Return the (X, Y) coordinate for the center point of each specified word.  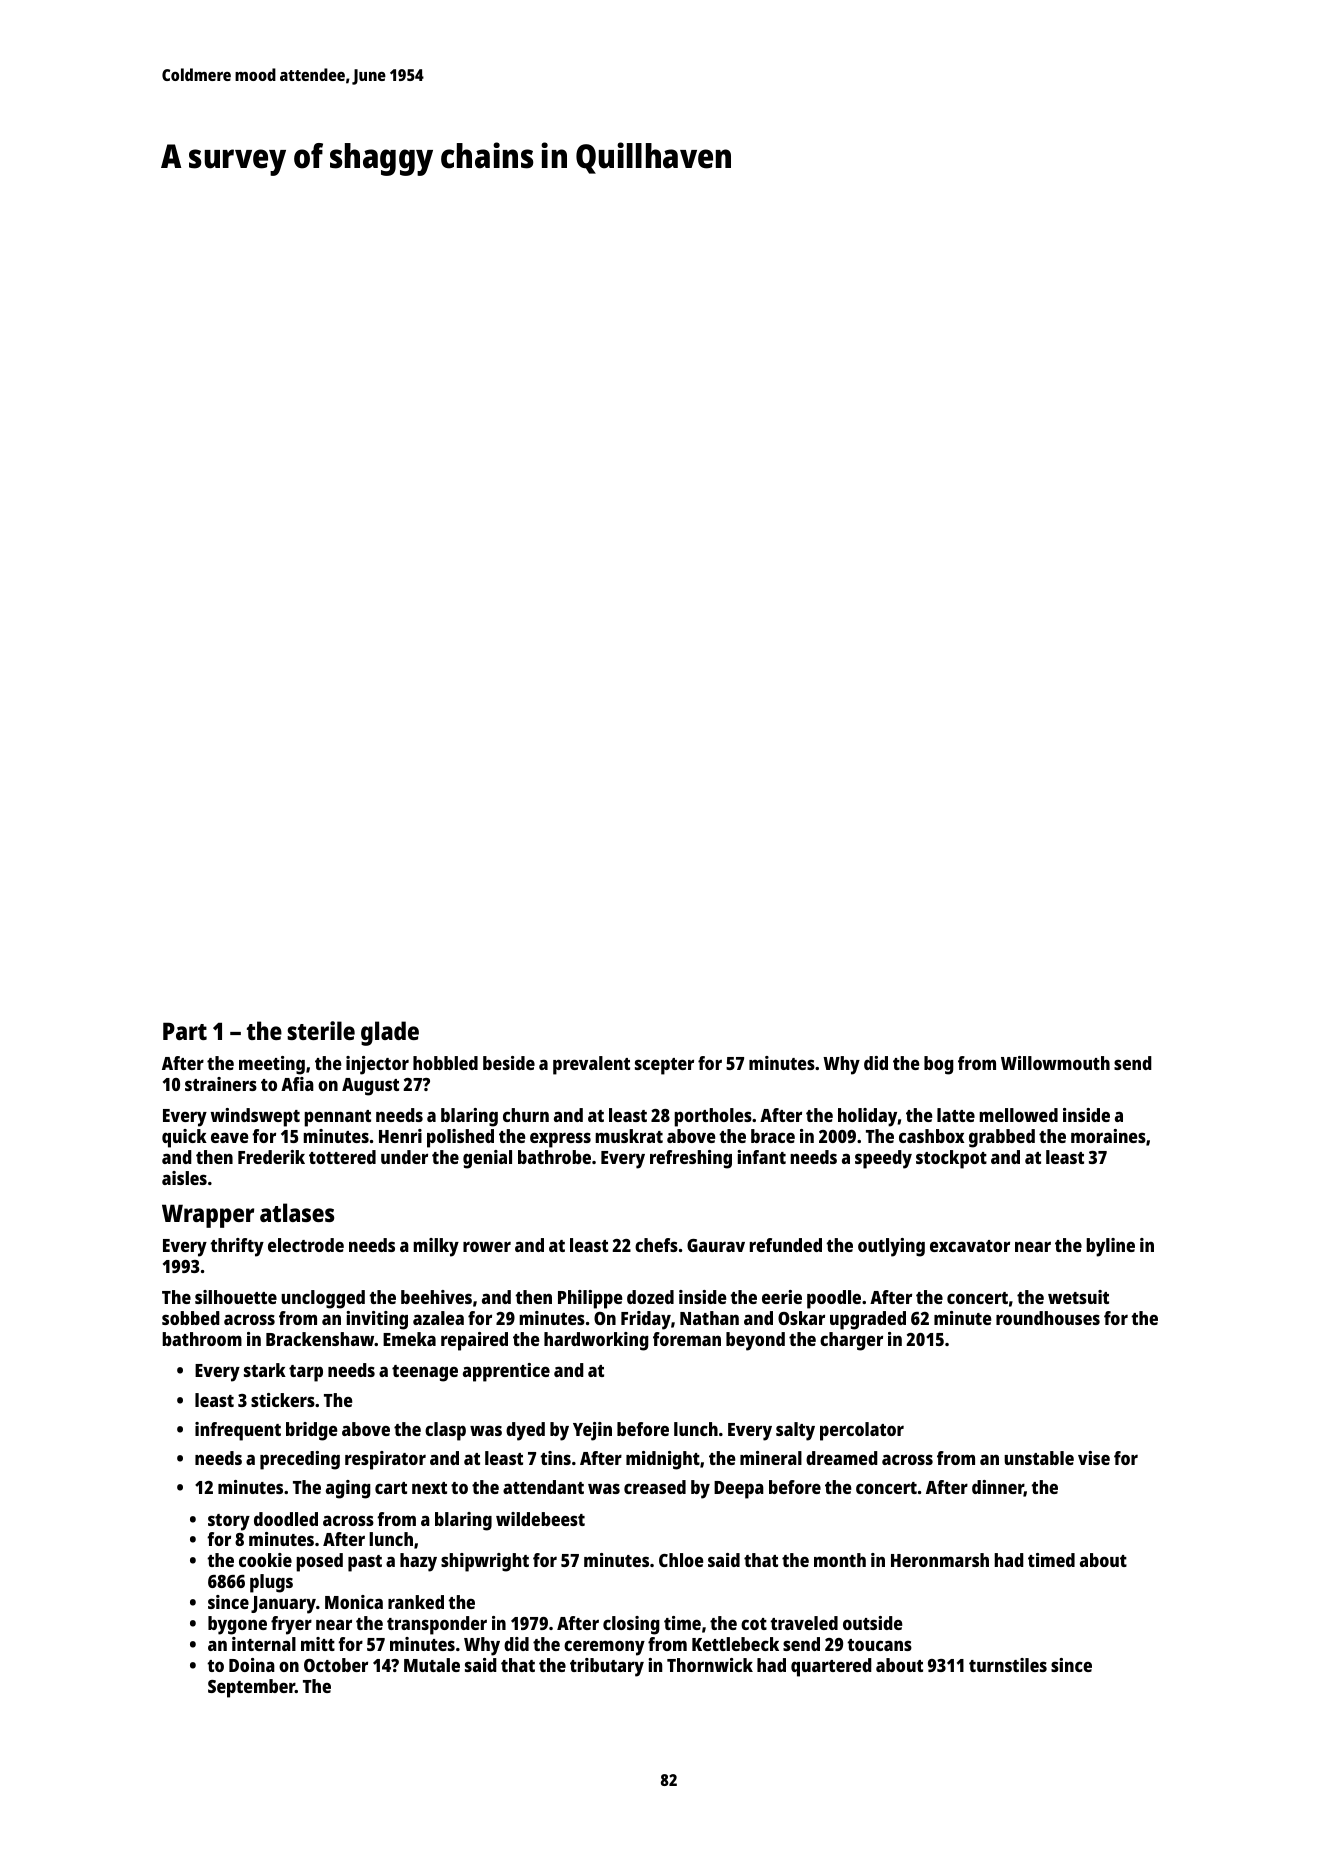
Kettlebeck (735, 1644)
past (365, 1563)
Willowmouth (1055, 1063)
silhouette (236, 1297)
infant (761, 1157)
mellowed (1018, 1115)
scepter (664, 1066)
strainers (221, 1084)
